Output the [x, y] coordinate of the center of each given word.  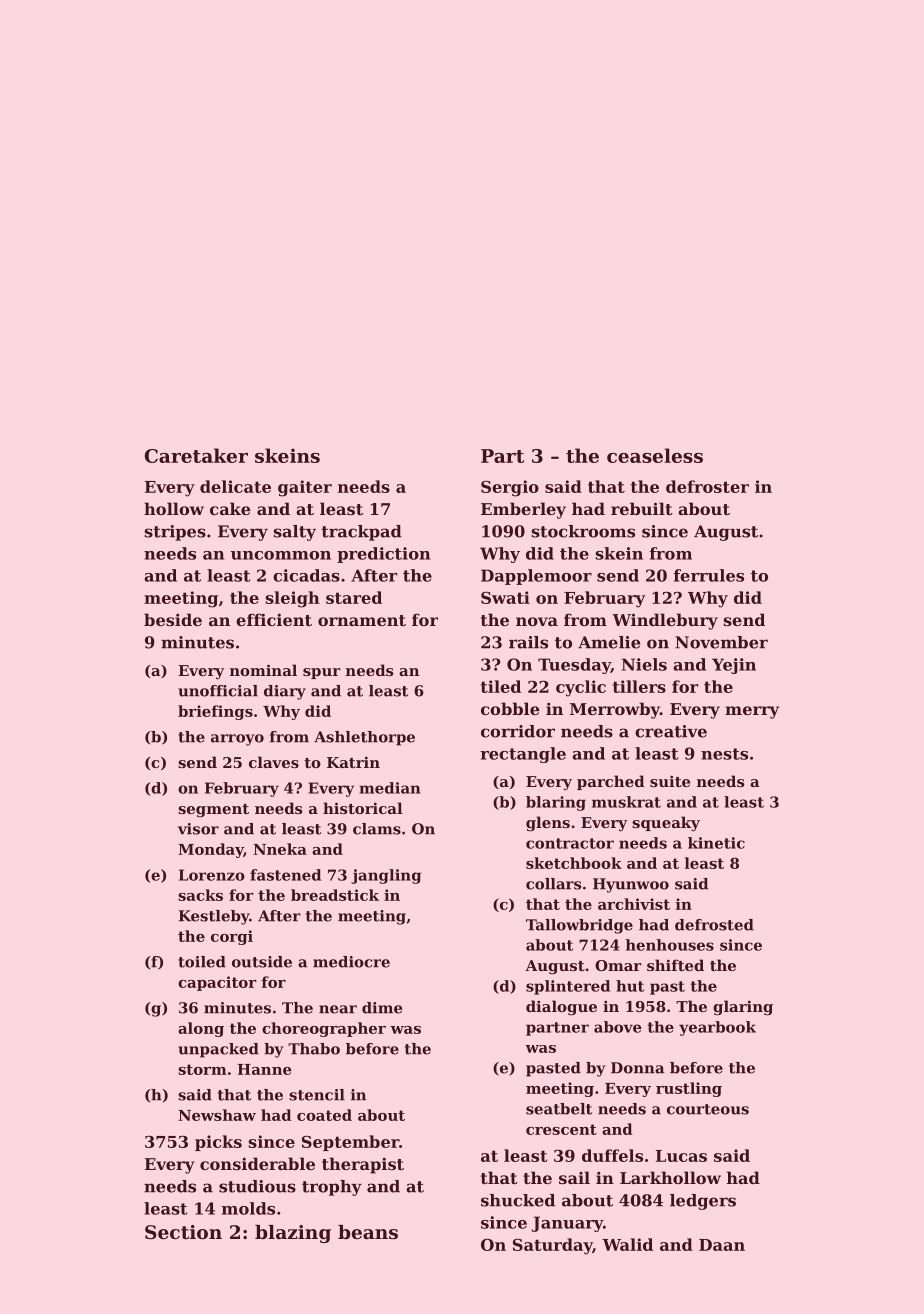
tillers [639, 686]
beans [368, 1232]
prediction [383, 555]
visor [198, 829]
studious [257, 1186]
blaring [556, 803]
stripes [175, 533]
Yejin [734, 666]
